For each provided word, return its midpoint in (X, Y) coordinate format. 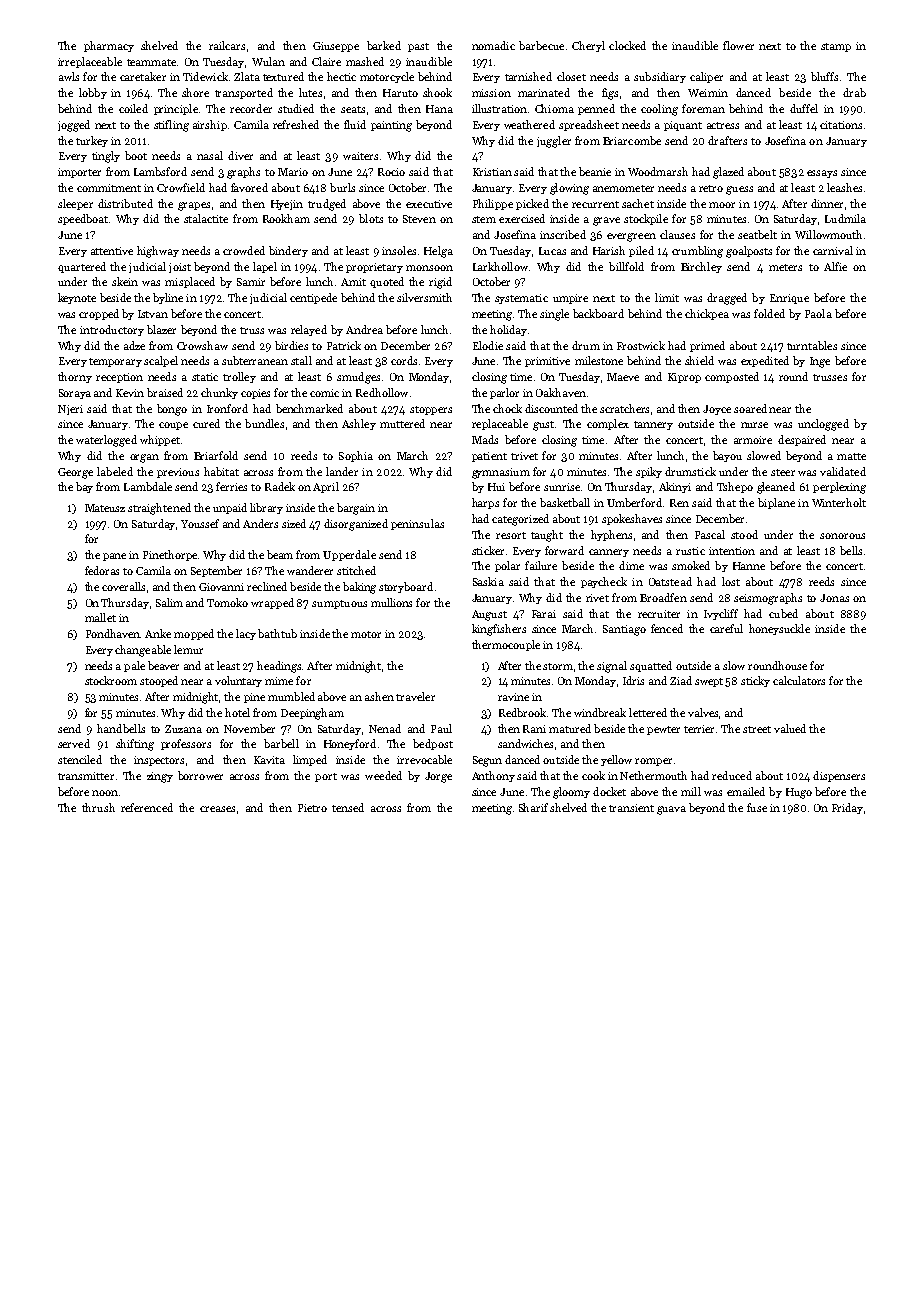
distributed (125, 203)
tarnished (528, 76)
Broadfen (663, 597)
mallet (100, 617)
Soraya (75, 394)
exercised (522, 218)
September (216, 571)
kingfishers (499, 630)
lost (731, 581)
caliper (706, 77)
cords (404, 360)
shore (195, 92)
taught (547, 536)
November (249, 728)
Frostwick (641, 345)
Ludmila (845, 218)
